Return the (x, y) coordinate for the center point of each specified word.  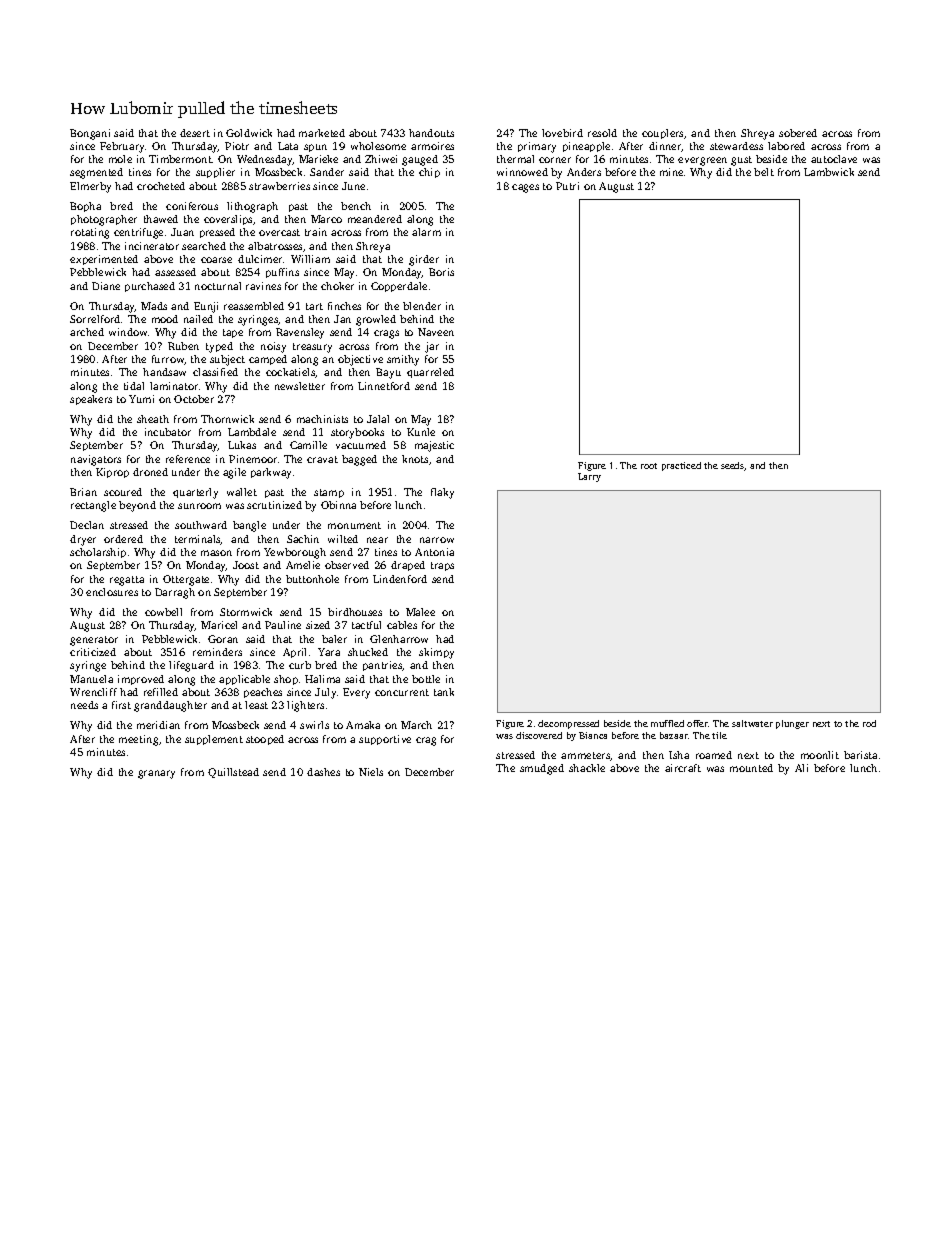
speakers (91, 400)
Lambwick (829, 172)
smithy (403, 360)
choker (337, 286)
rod (869, 723)
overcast (279, 232)
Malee (420, 612)
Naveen (436, 332)
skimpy (436, 653)
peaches (263, 693)
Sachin (303, 539)
